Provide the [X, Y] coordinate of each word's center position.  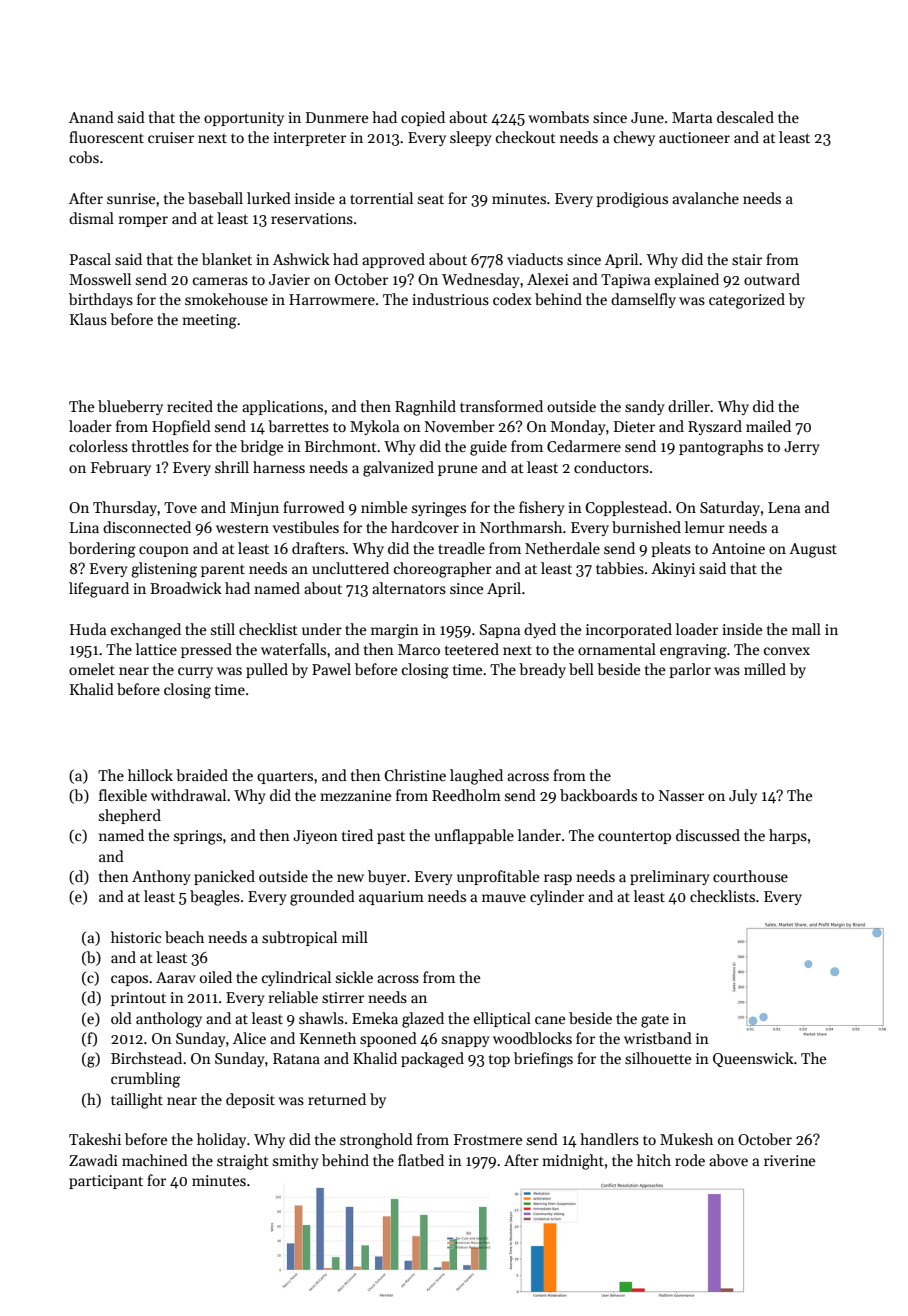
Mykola [374, 427]
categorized [747, 301]
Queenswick [753, 1059]
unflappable [474, 836]
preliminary [670, 877]
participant [106, 1182]
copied [423, 118]
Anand [91, 117]
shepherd [130, 816]
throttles [160, 446]
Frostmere [488, 1139]
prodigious [632, 200]
